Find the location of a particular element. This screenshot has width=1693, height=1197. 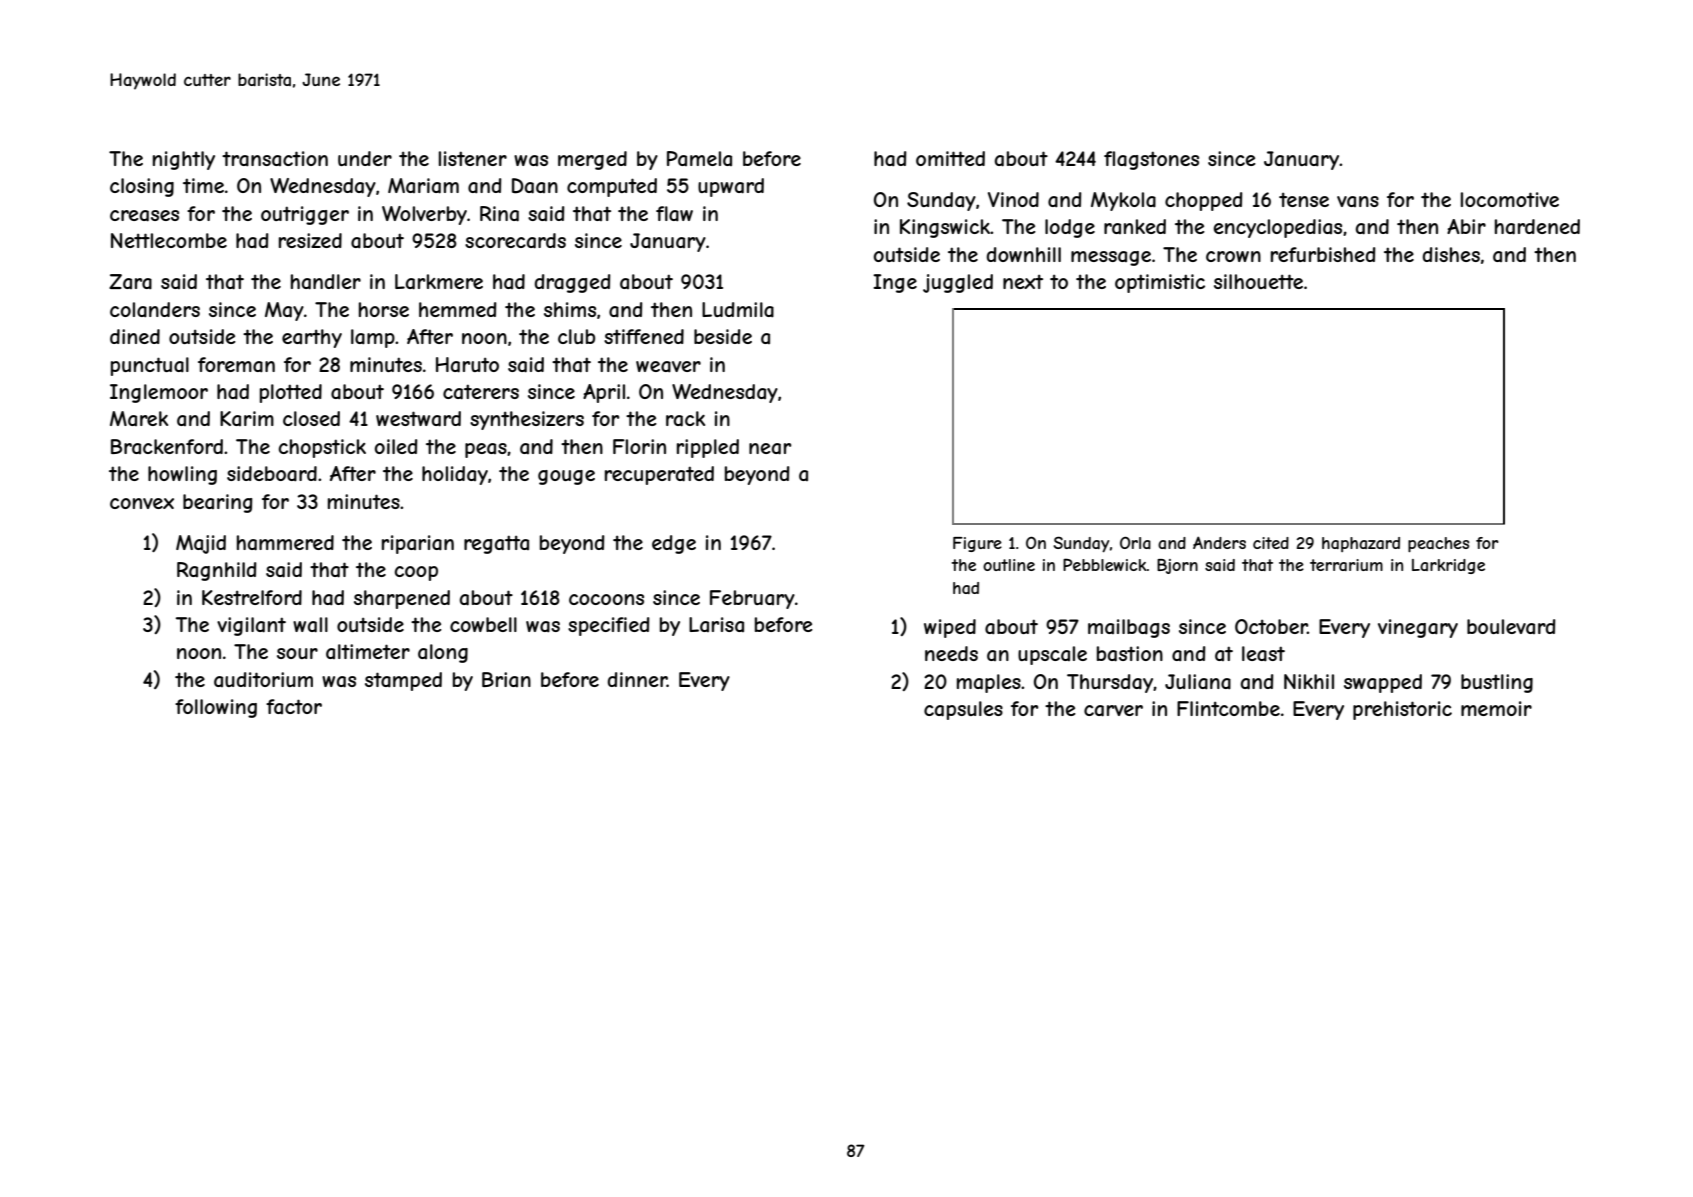

cited is located at coordinates (1271, 543).
